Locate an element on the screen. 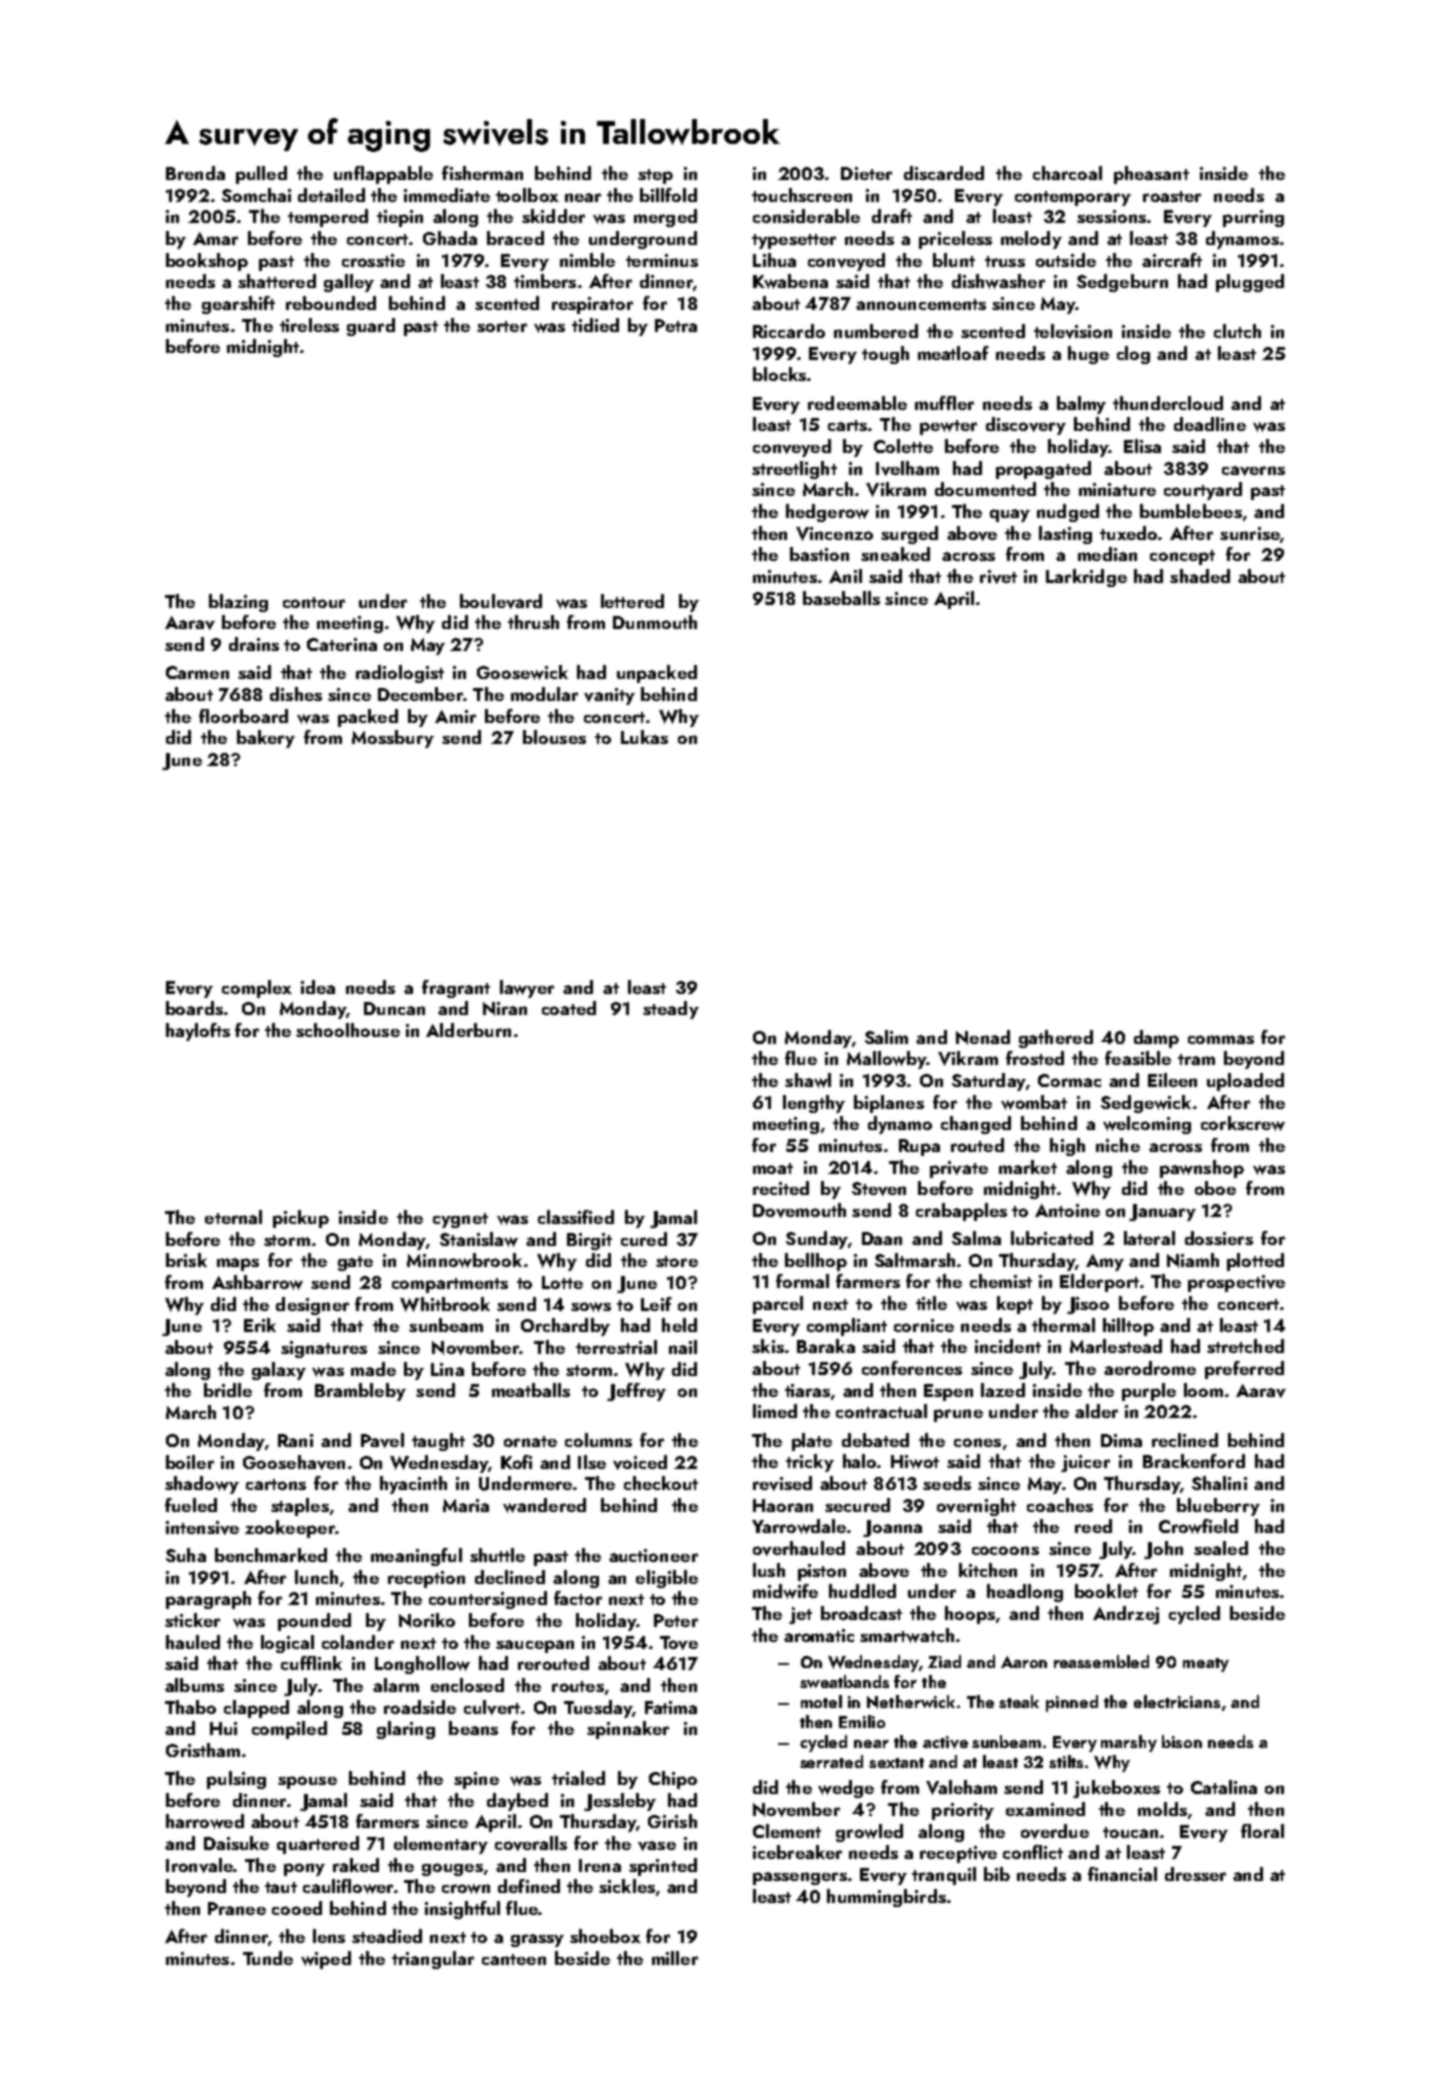 This screenshot has height=2100, width=1450. complex is located at coordinates (257, 989).
